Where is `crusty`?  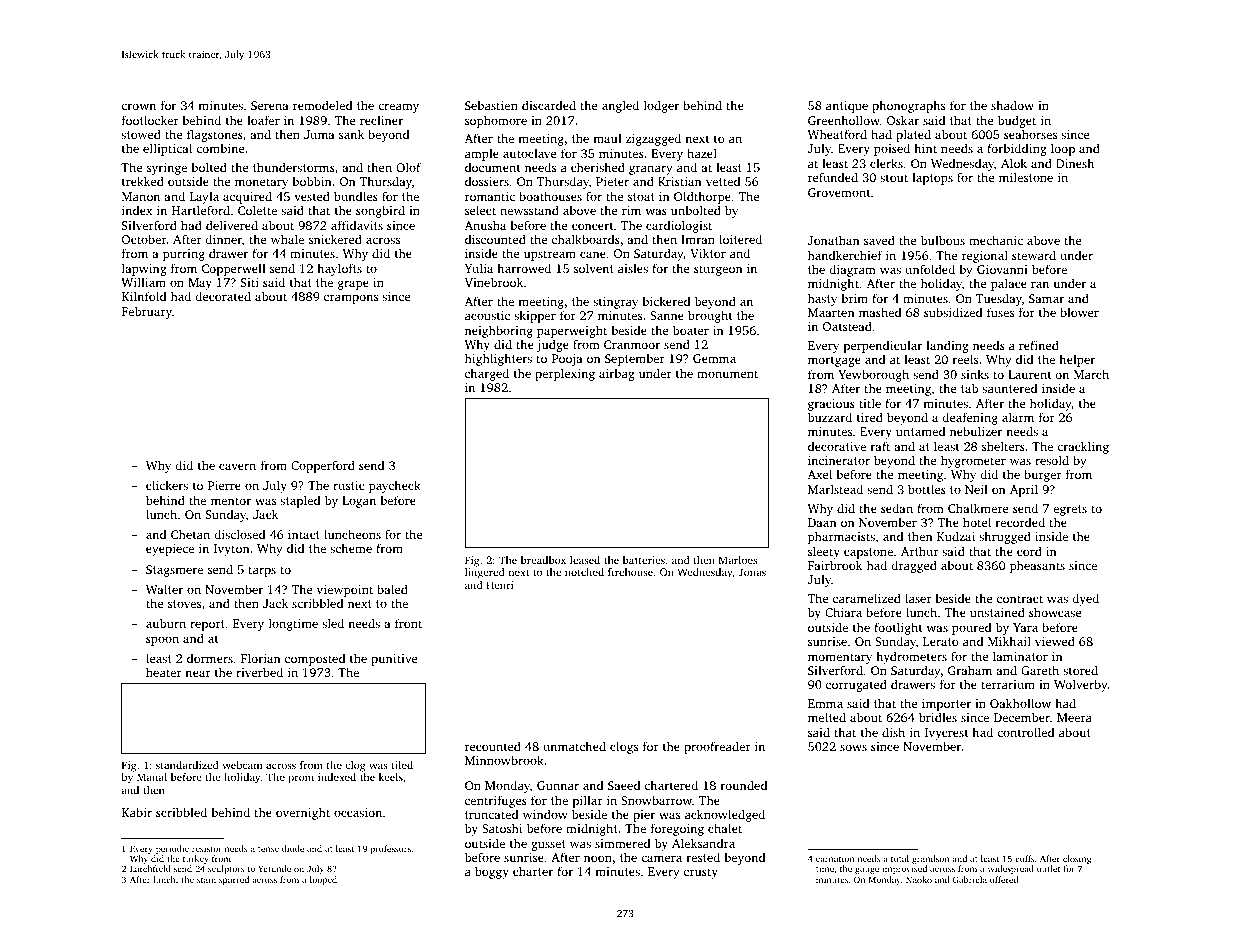
crusty is located at coordinates (701, 873).
